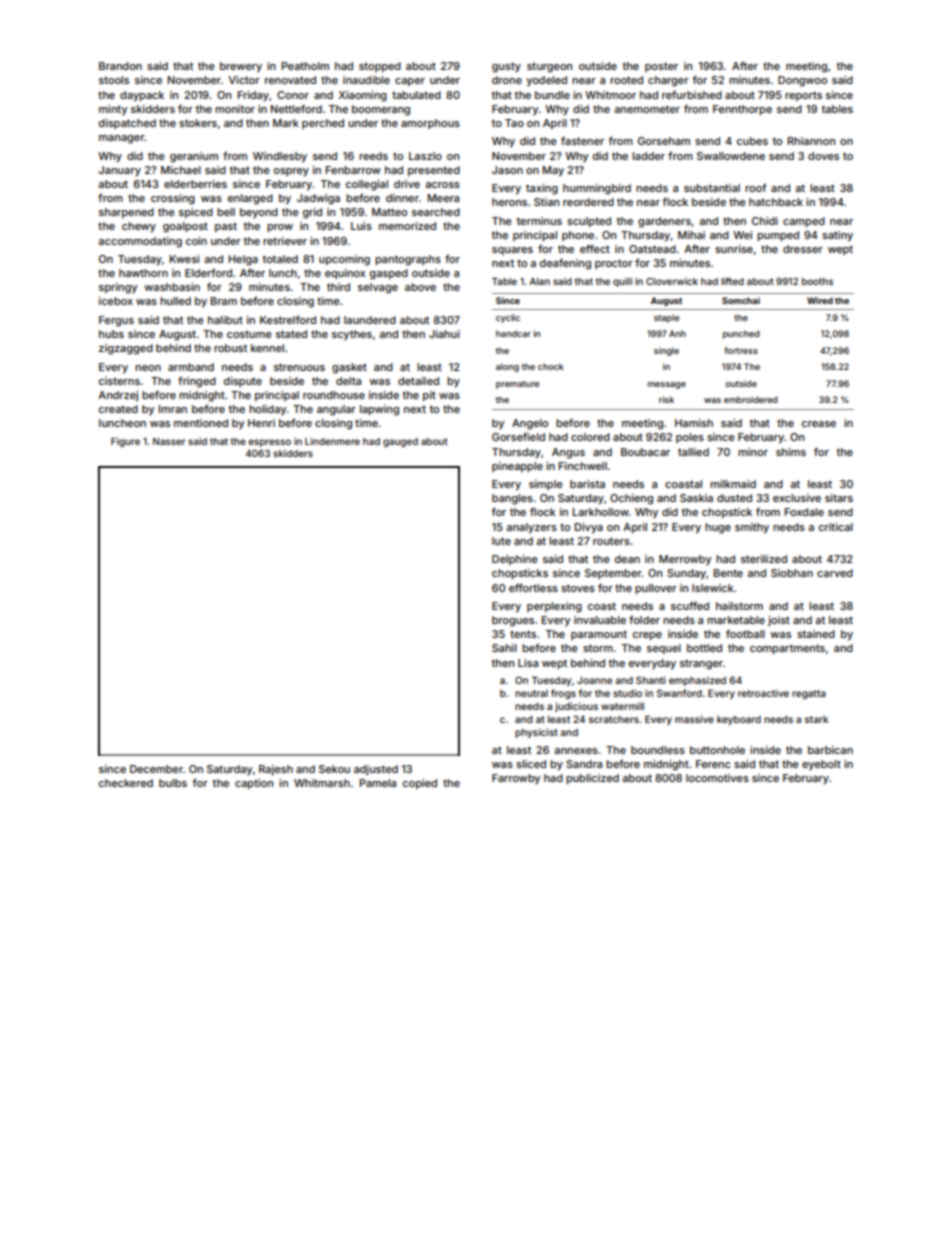 The image size is (952, 1233). What do you see at coordinates (420, 784) in the screenshot?
I see `copied` at bounding box center [420, 784].
